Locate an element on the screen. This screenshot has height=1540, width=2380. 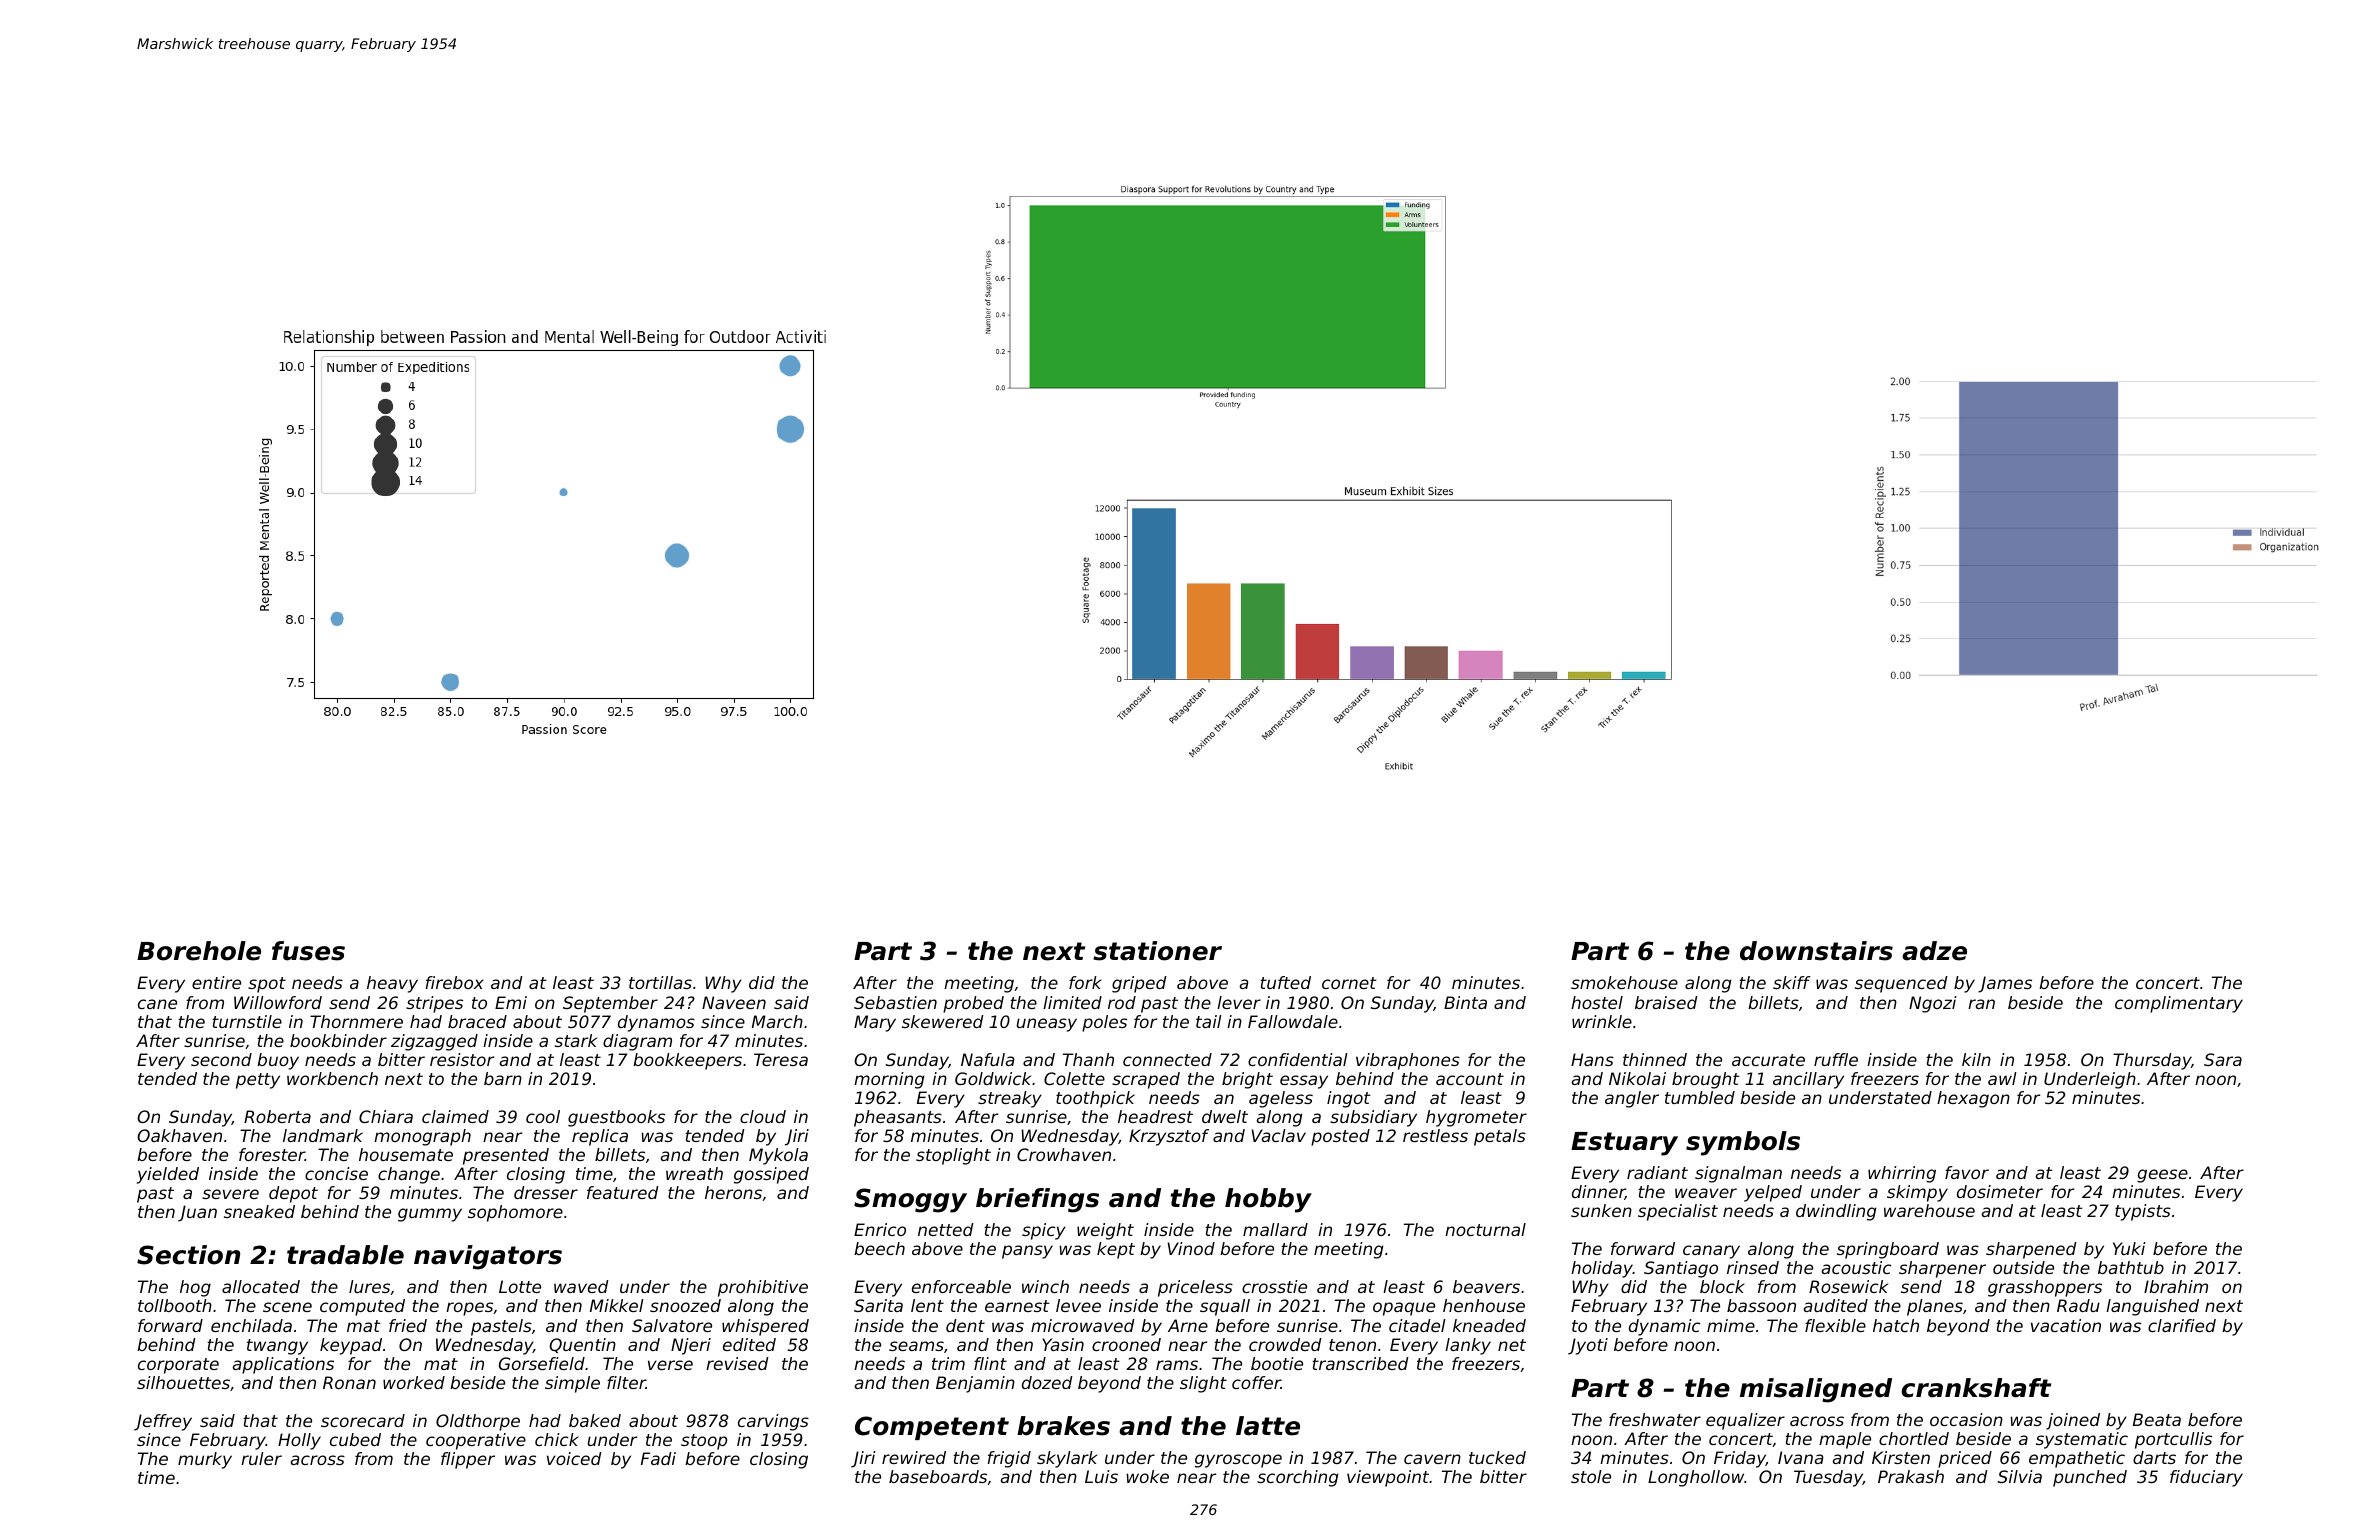
transcribed is located at coordinates (1360, 1363).
